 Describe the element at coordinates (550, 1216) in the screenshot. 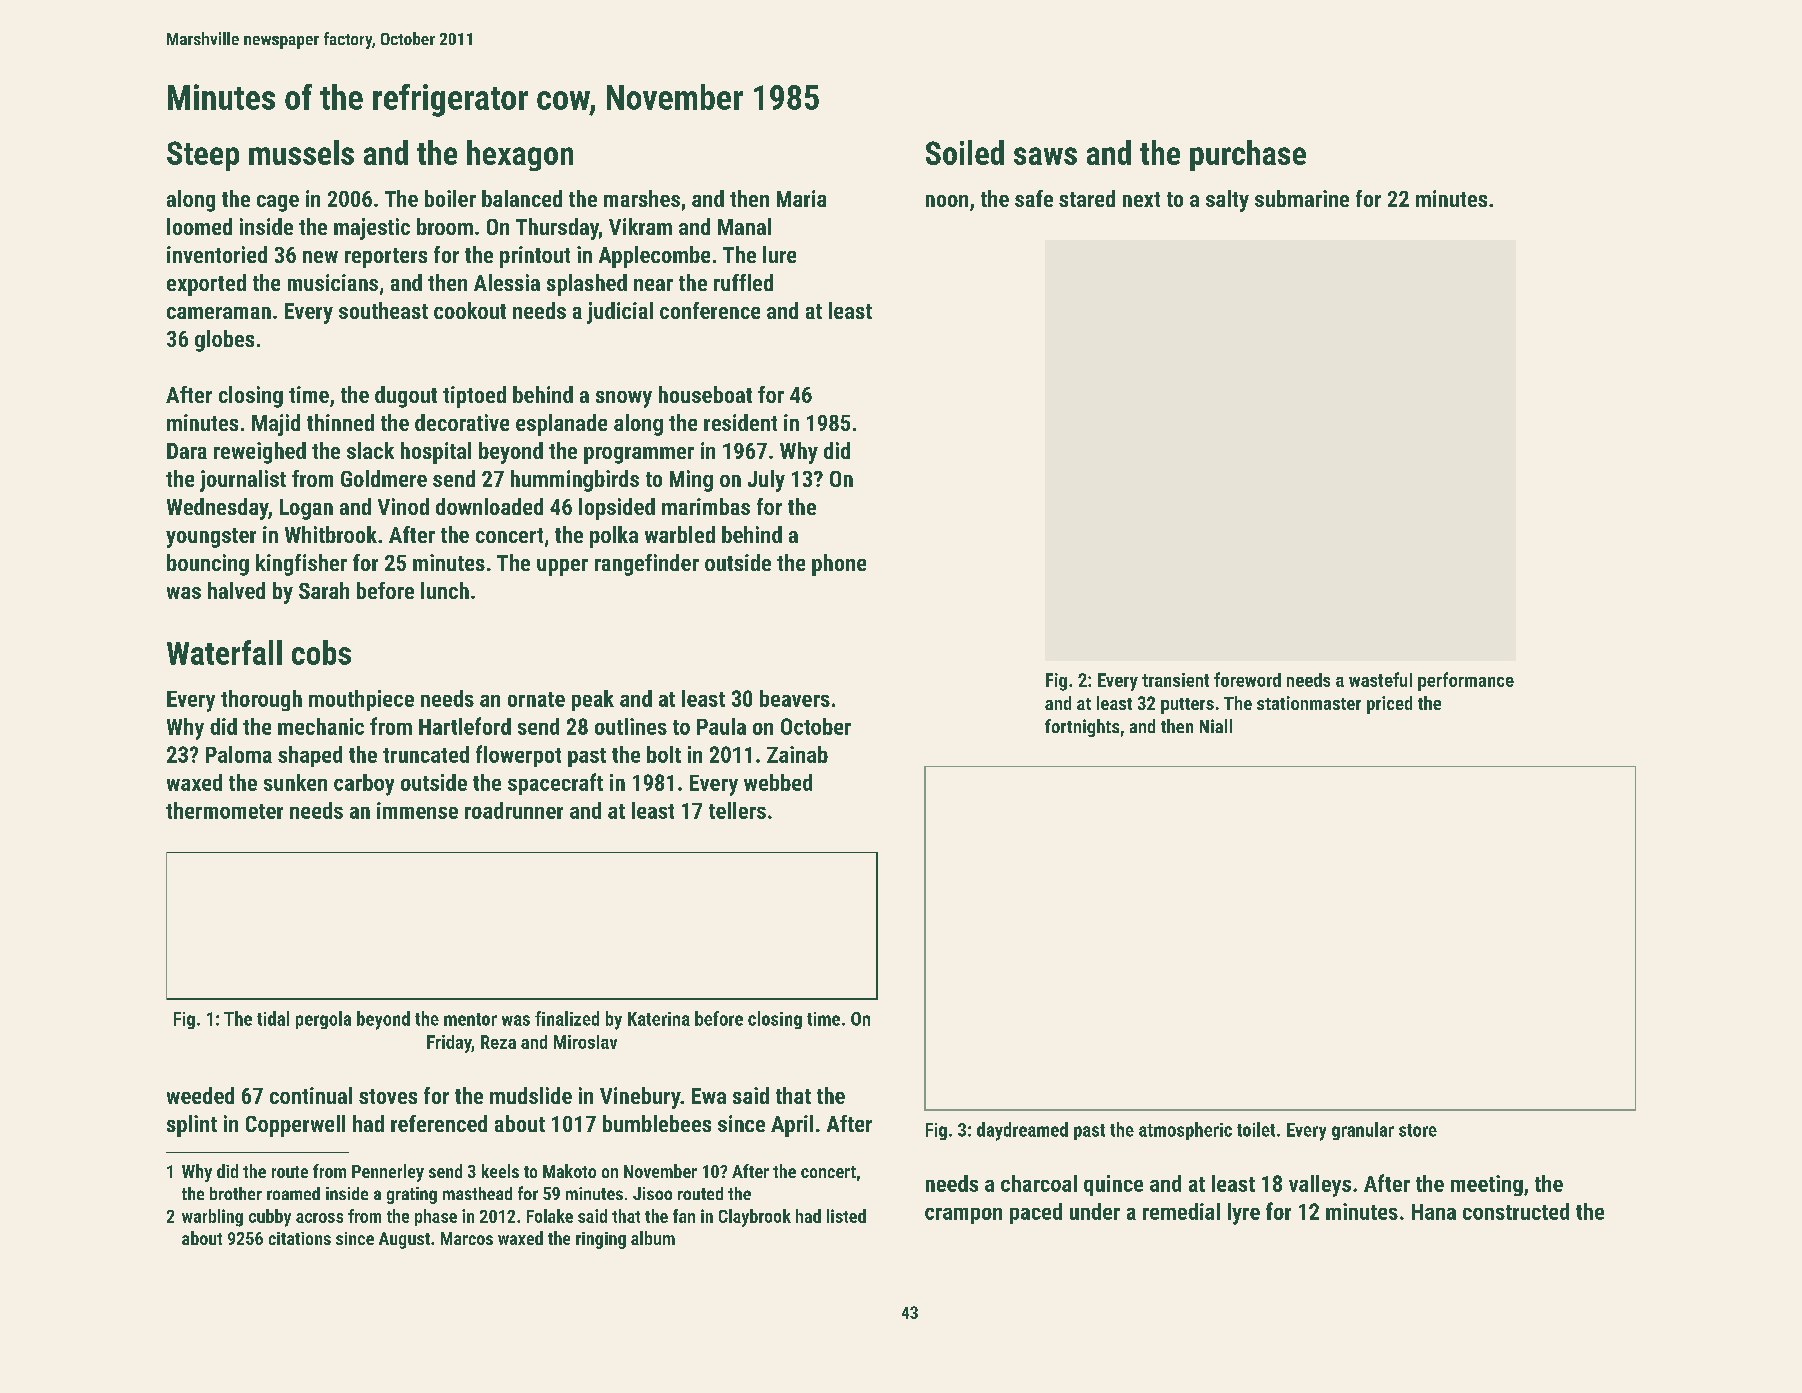

I see `Folake` at that location.
